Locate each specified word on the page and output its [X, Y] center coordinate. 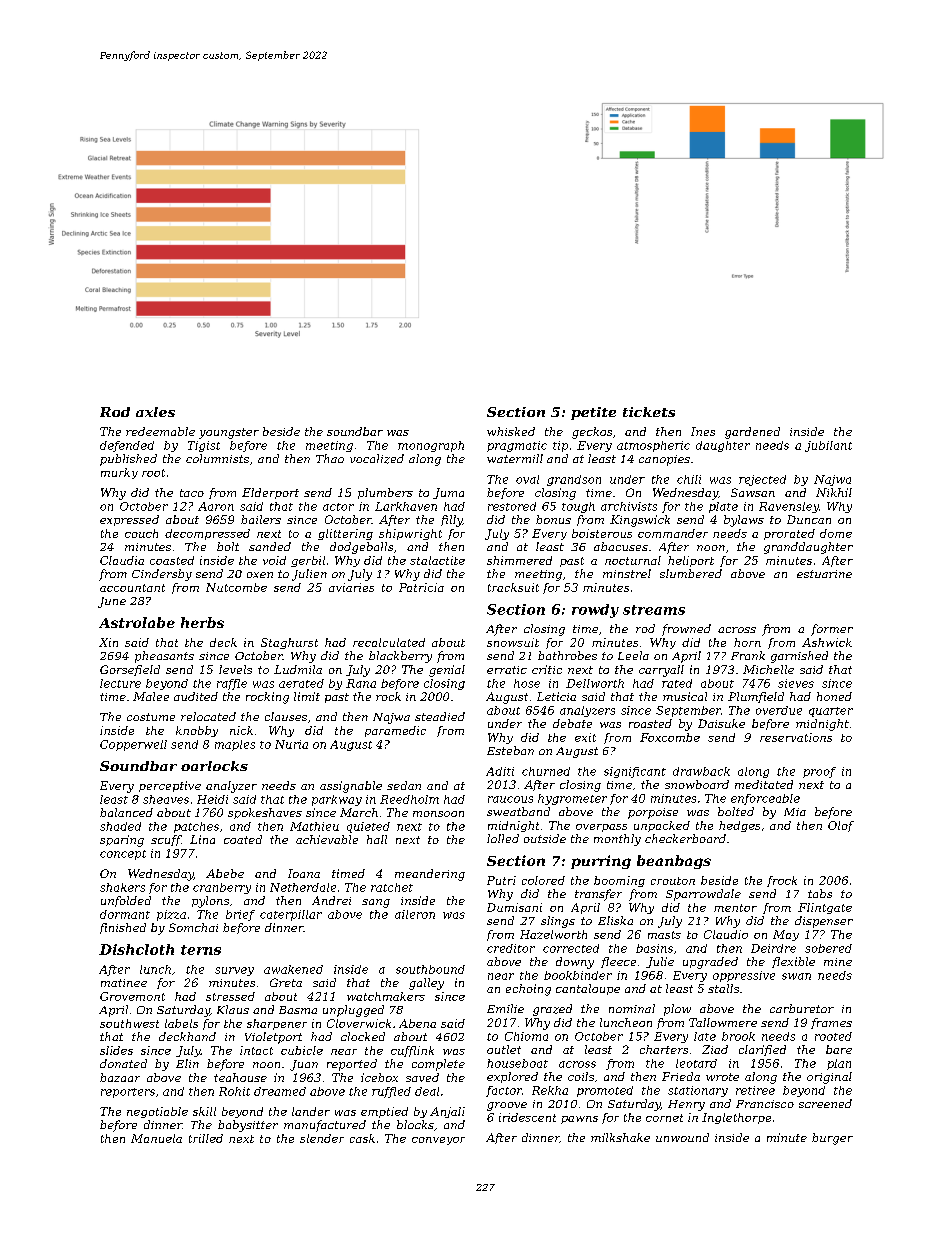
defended [127, 446]
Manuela [156, 1138]
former [832, 630]
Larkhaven [406, 506]
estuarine [824, 574]
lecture [120, 683]
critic [547, 669]
